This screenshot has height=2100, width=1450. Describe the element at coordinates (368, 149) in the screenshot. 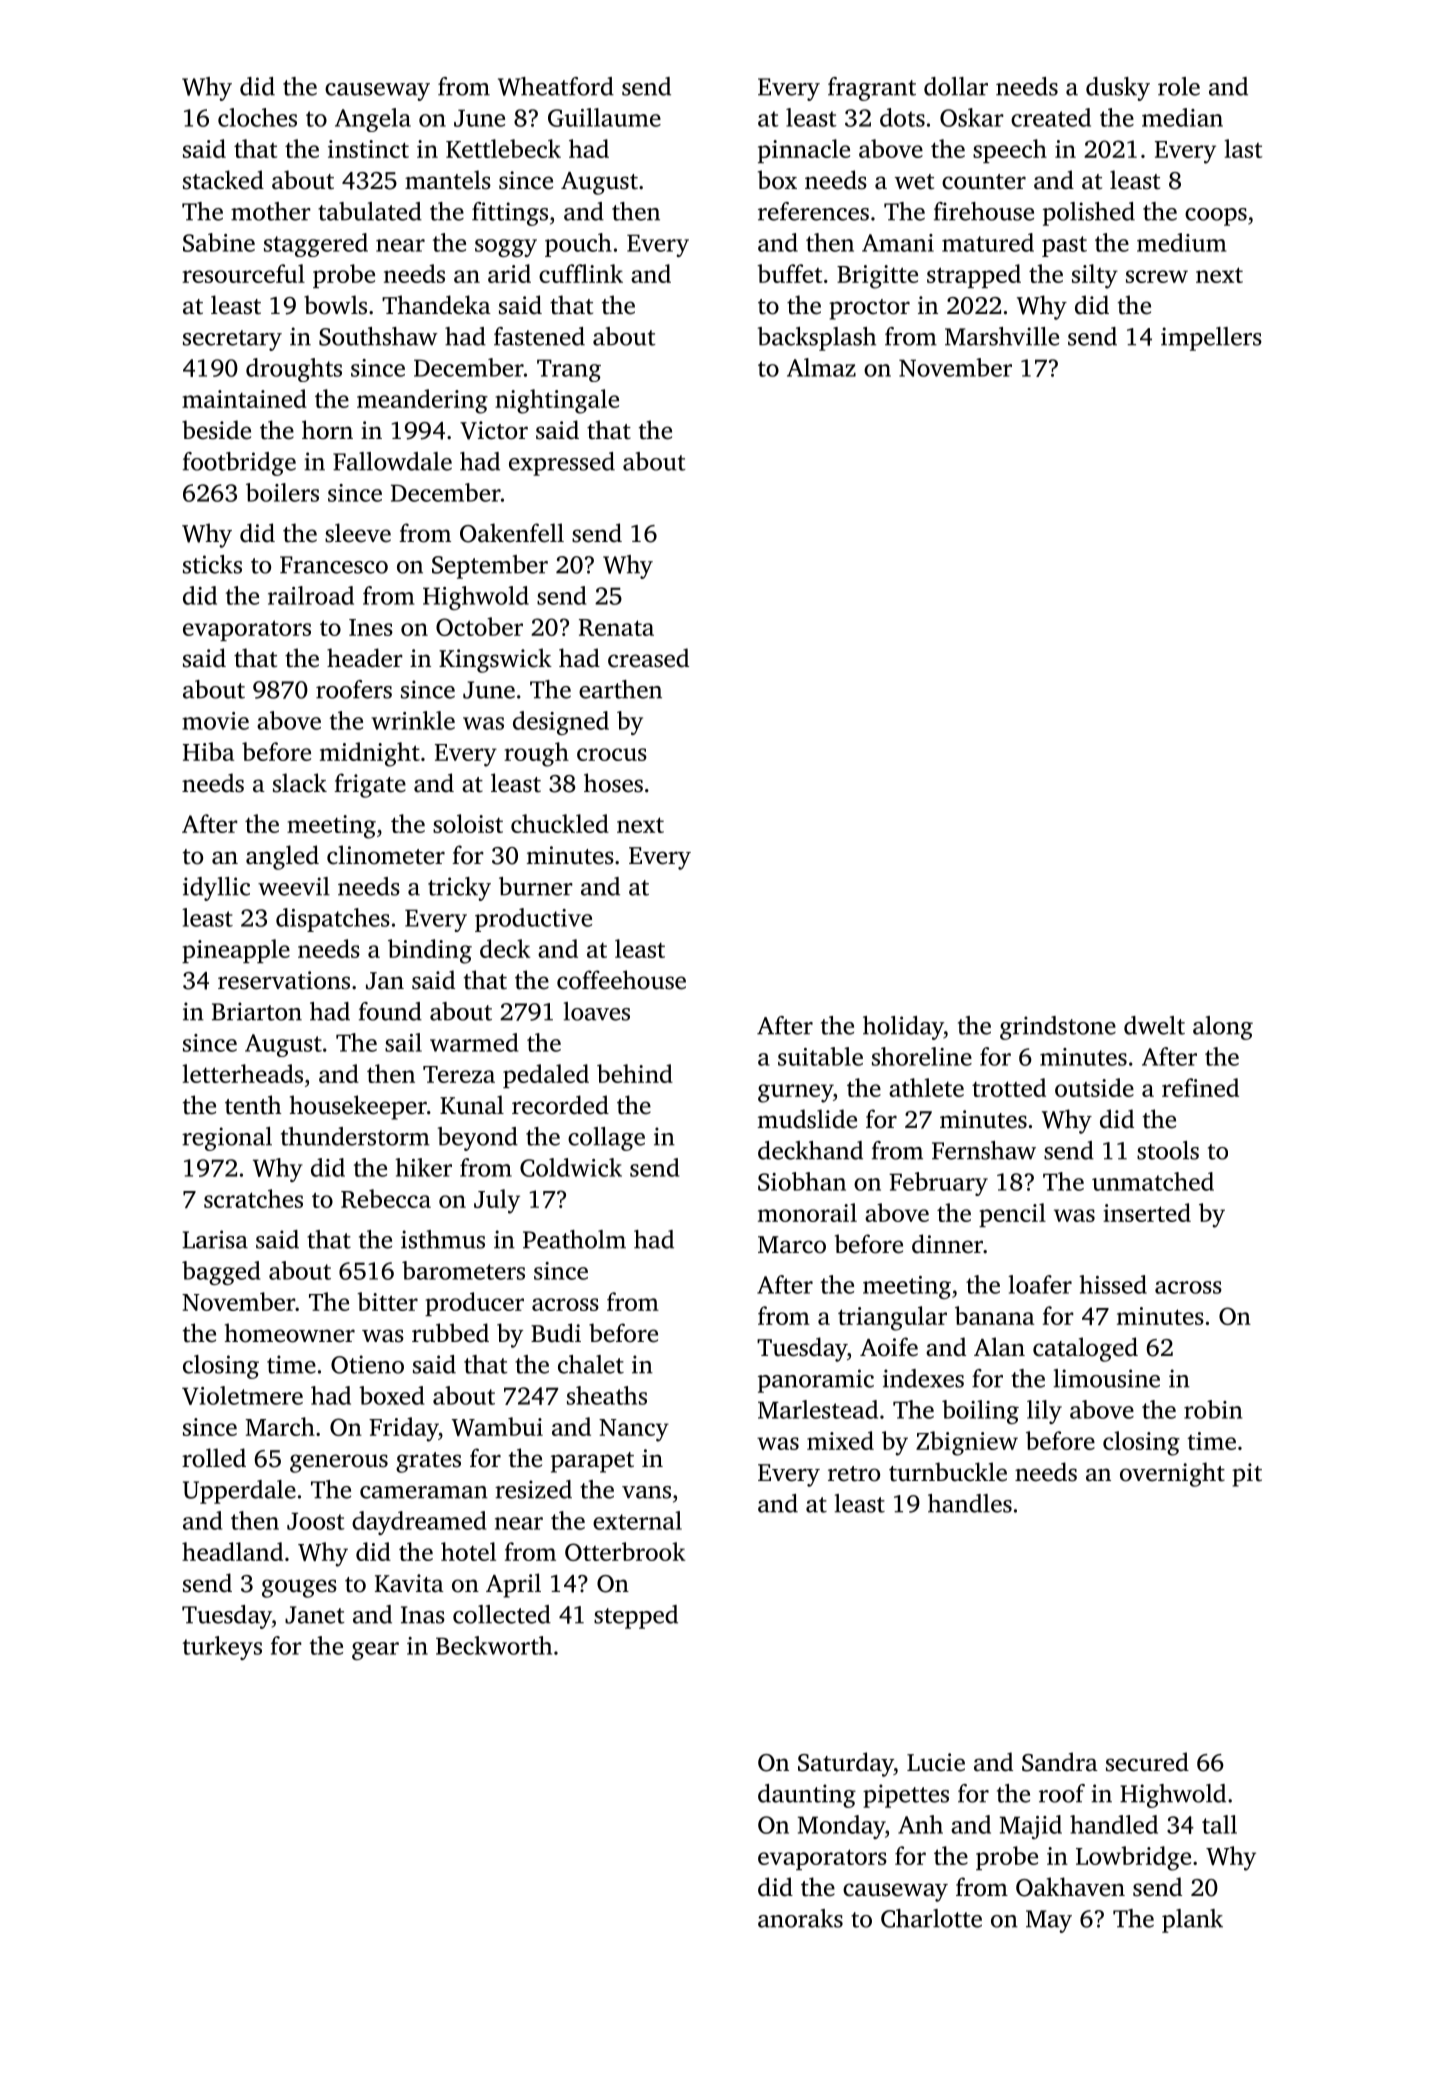

I see `instinct` at that location.
